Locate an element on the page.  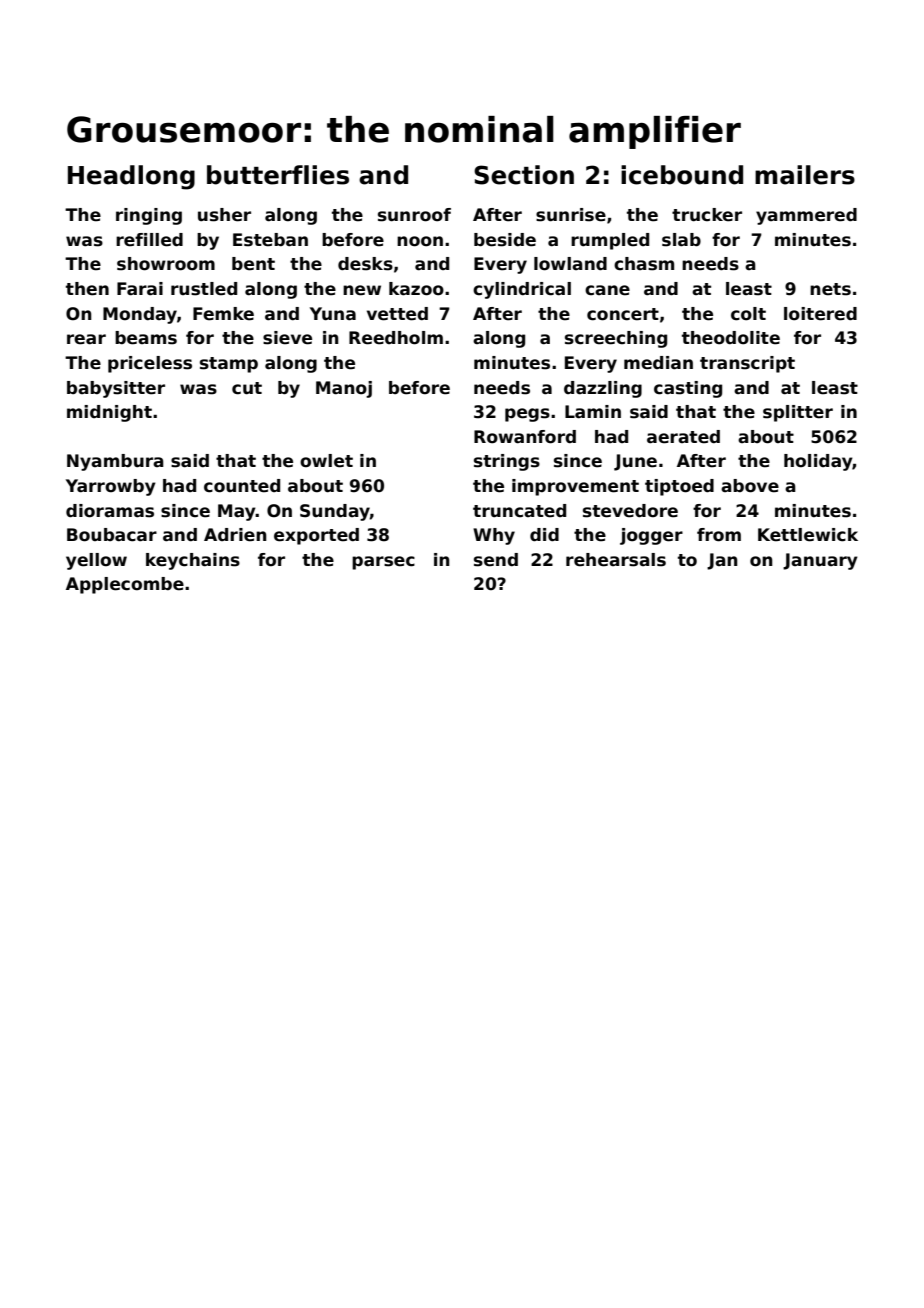
transcript is located at coordinates (747, 364).
